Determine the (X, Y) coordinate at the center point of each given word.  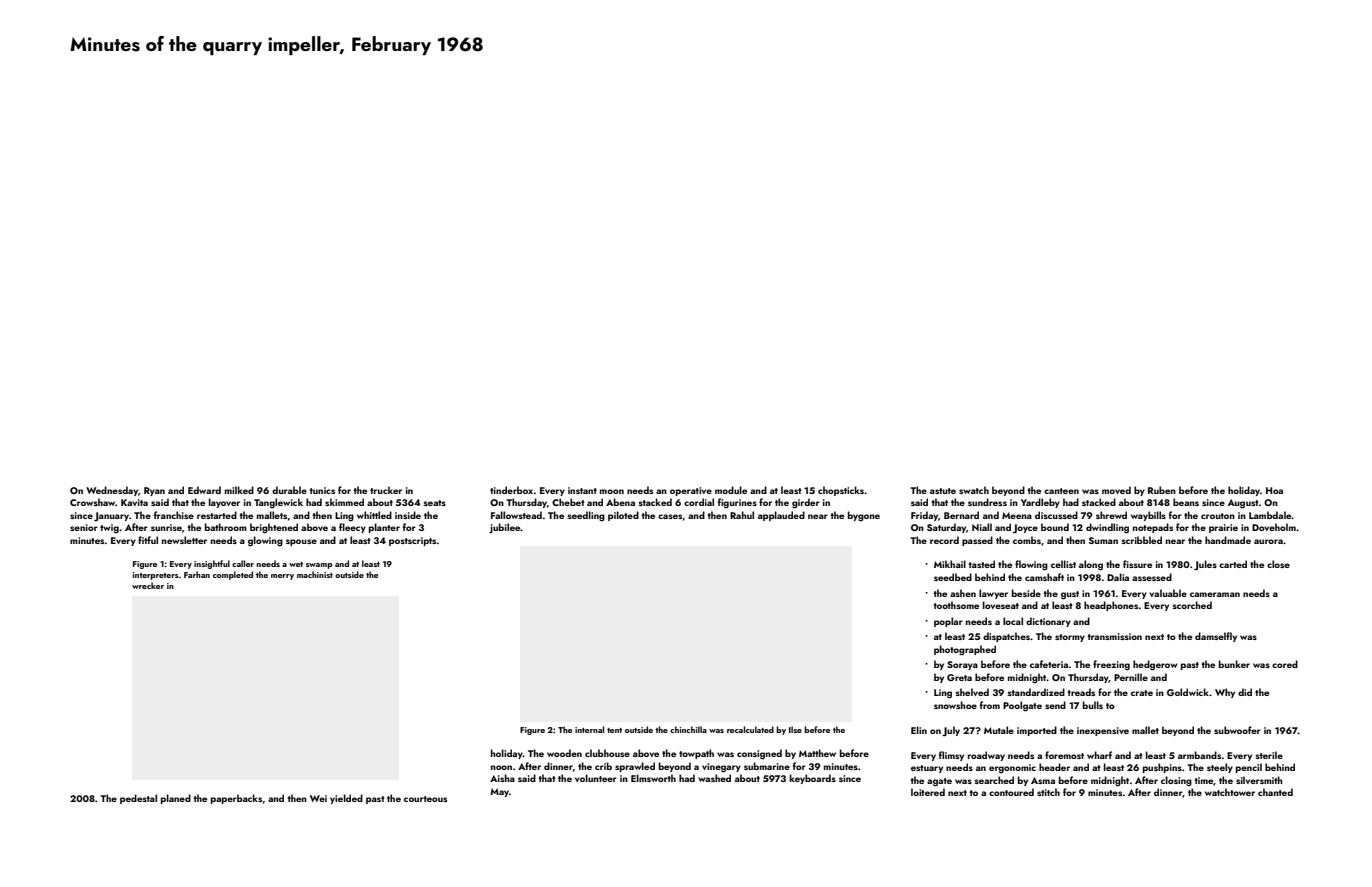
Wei (318, 798)
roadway (986, 756)
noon (501, 767)
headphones (1111, 606)
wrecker (148, 585)
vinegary (721, 768)
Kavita (134, 502)
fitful (148, 540)
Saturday (946, 528)
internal (589, 729)
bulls (1093, 705)
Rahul (742, 515)
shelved (972, 692)
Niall (982, 527)
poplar (948, 622)
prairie (1223, 528)
